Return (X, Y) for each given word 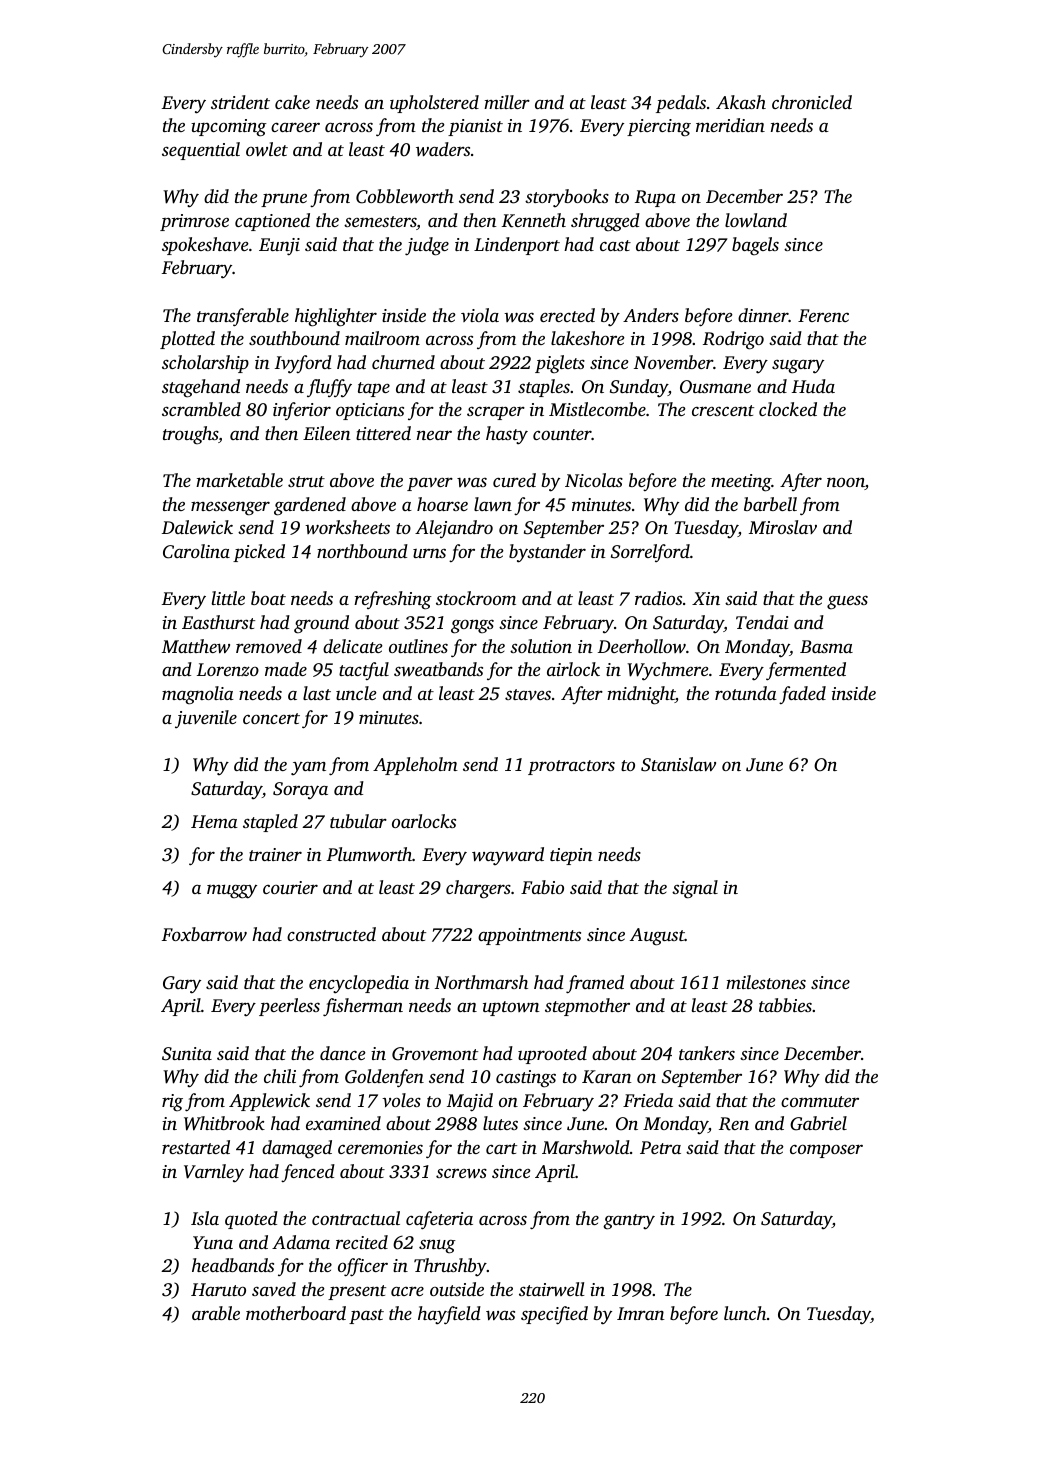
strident (240, 102)
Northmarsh (481, 982)
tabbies (785, 1005)
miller (507, 102)
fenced (308, 1173)
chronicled (812, 102)
